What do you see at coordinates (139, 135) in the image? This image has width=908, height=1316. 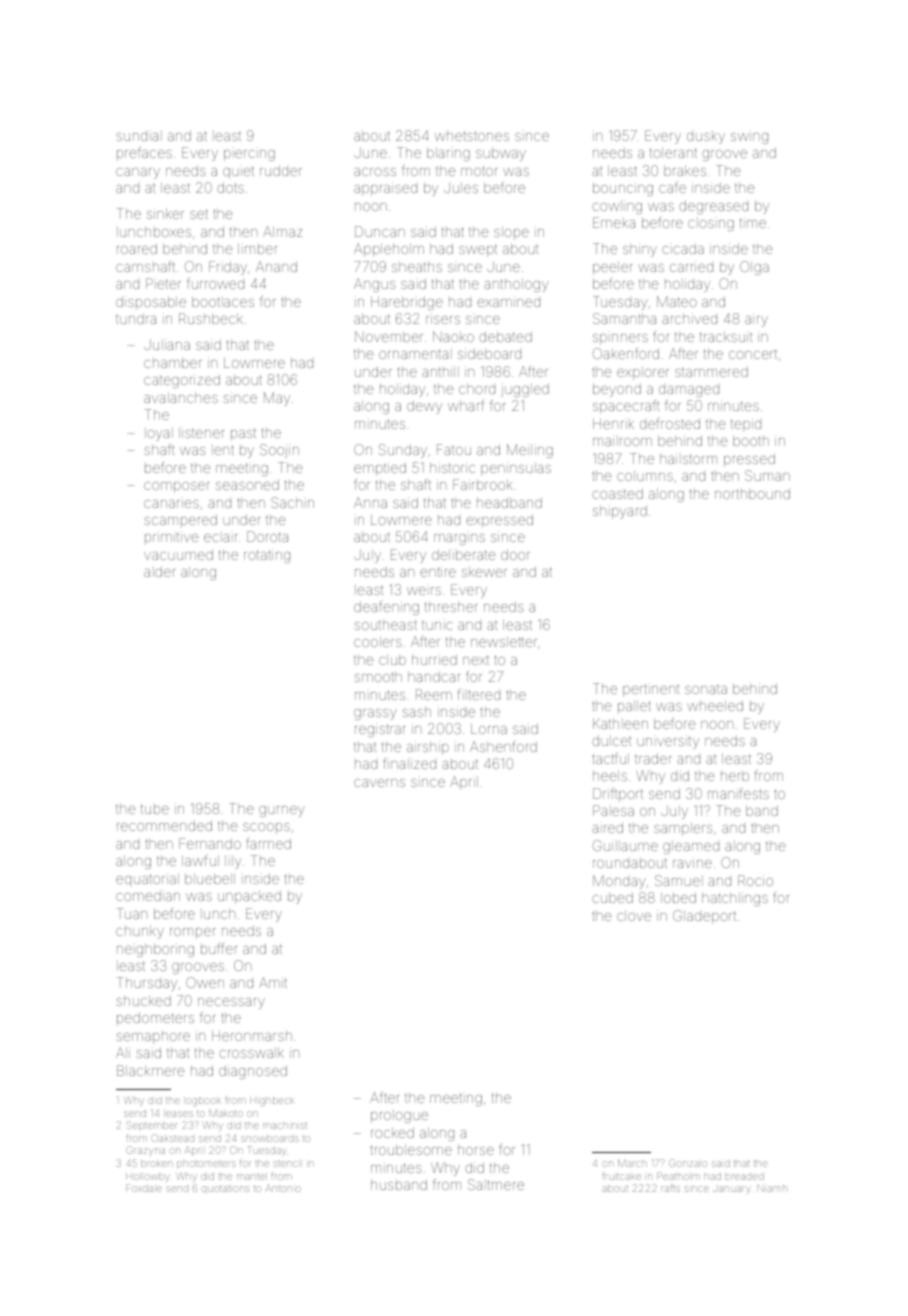 I see `sundial` at bounding box center [139, 135].
